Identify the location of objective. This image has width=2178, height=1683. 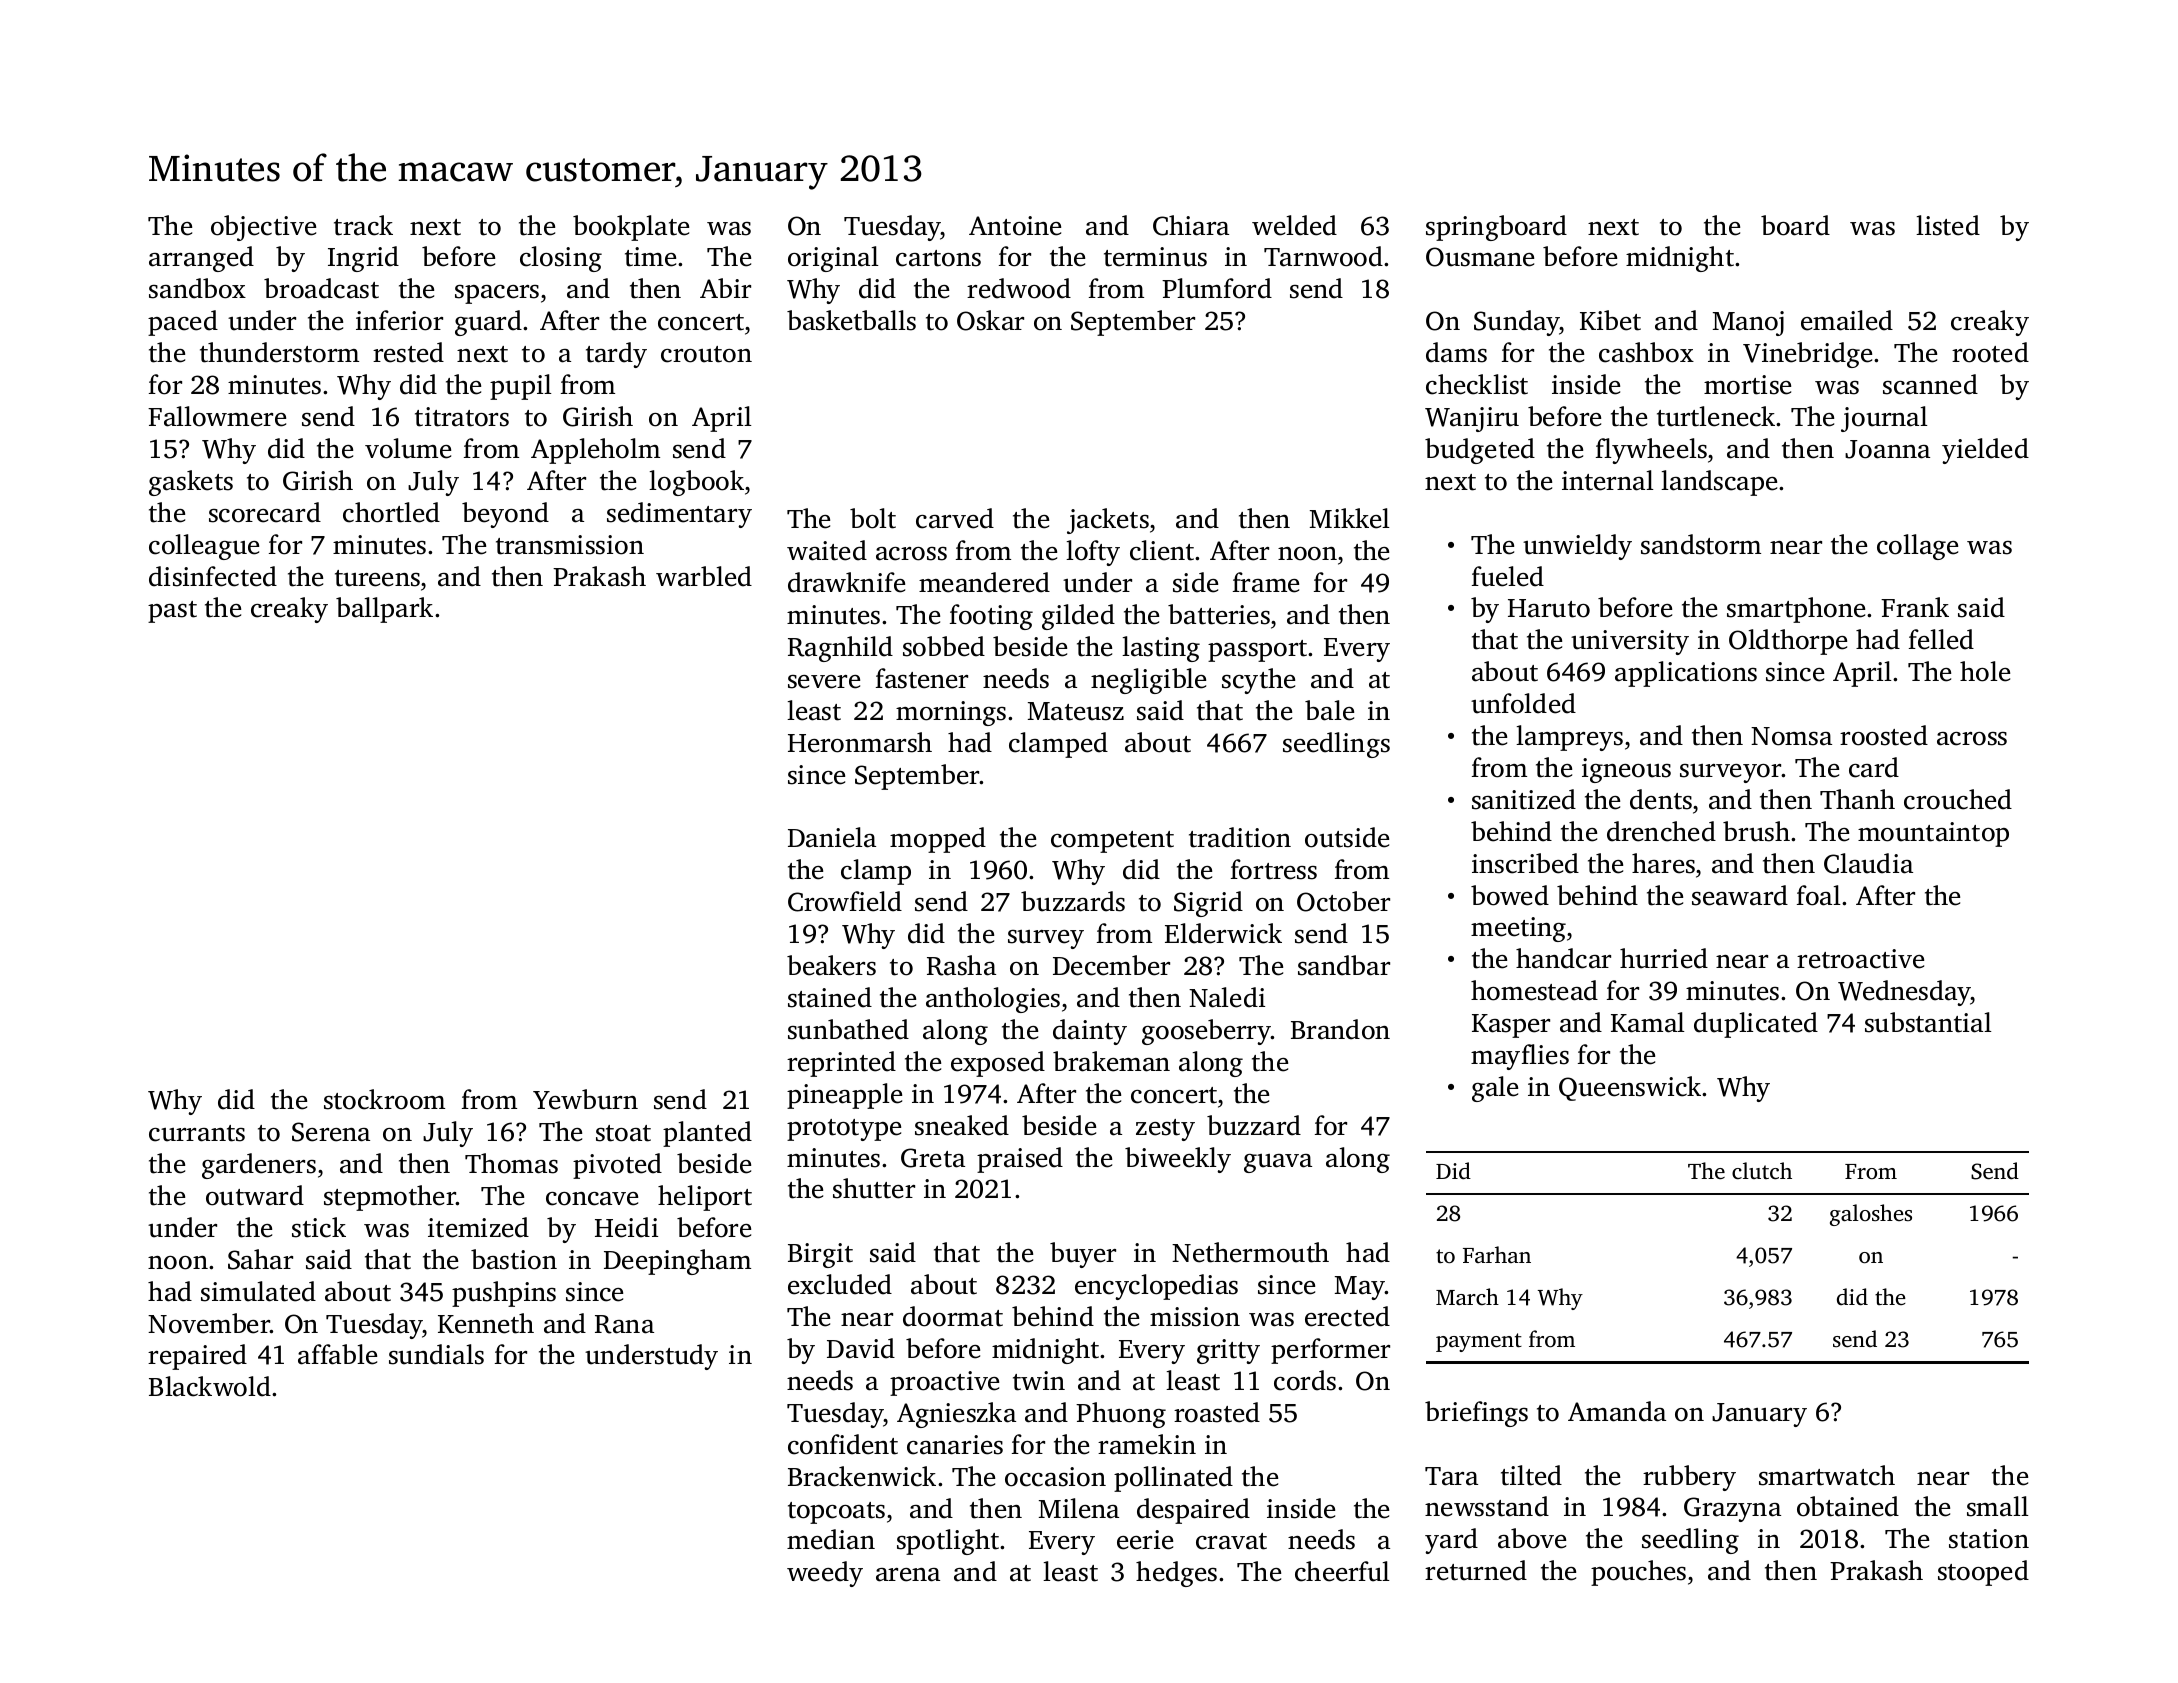
(263, 228).
